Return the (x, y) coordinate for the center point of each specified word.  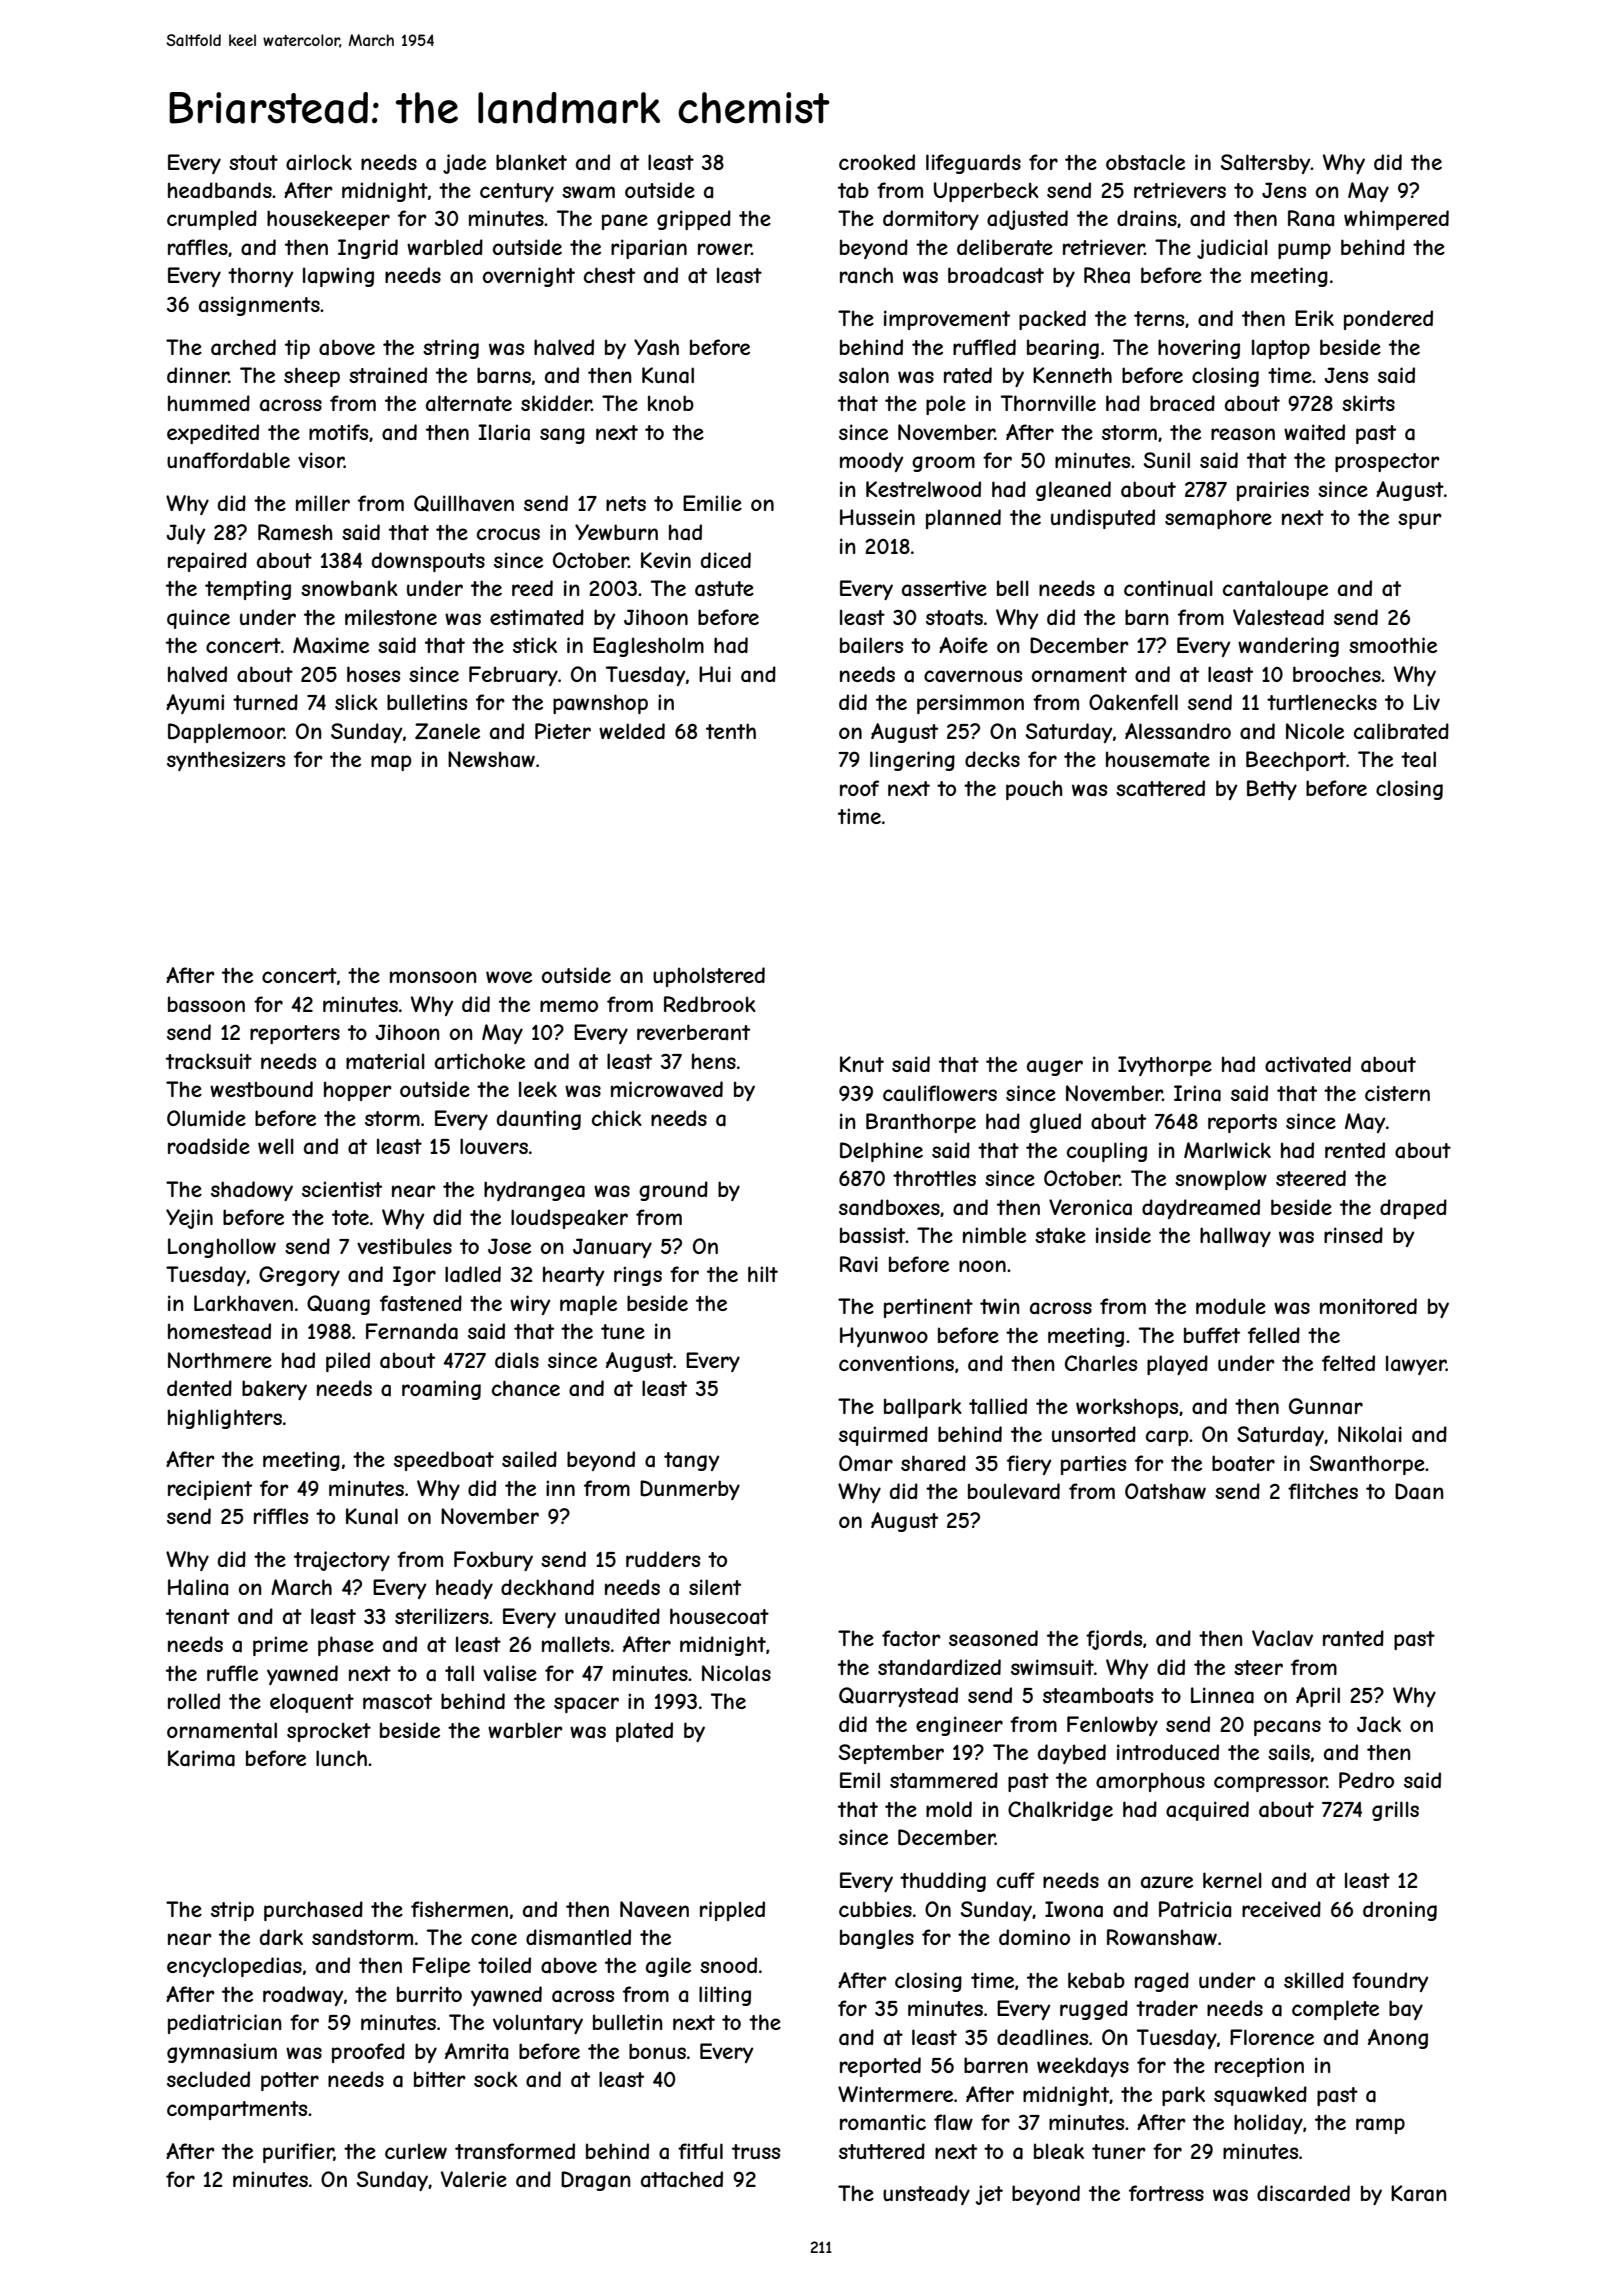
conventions (896, 1363)
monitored (1368, 1306)
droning (1400, 1911)
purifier (298, 2153)
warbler (525, 1730)
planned (963, 519)
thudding (943, 1882)
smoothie (1393, 645)
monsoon (433, 977)
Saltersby (1266, 164)
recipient (210, 1490)
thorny (260, 277)
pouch (1034, 790)
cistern (1397, 1093)
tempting (248, 590)
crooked (877, 162)
